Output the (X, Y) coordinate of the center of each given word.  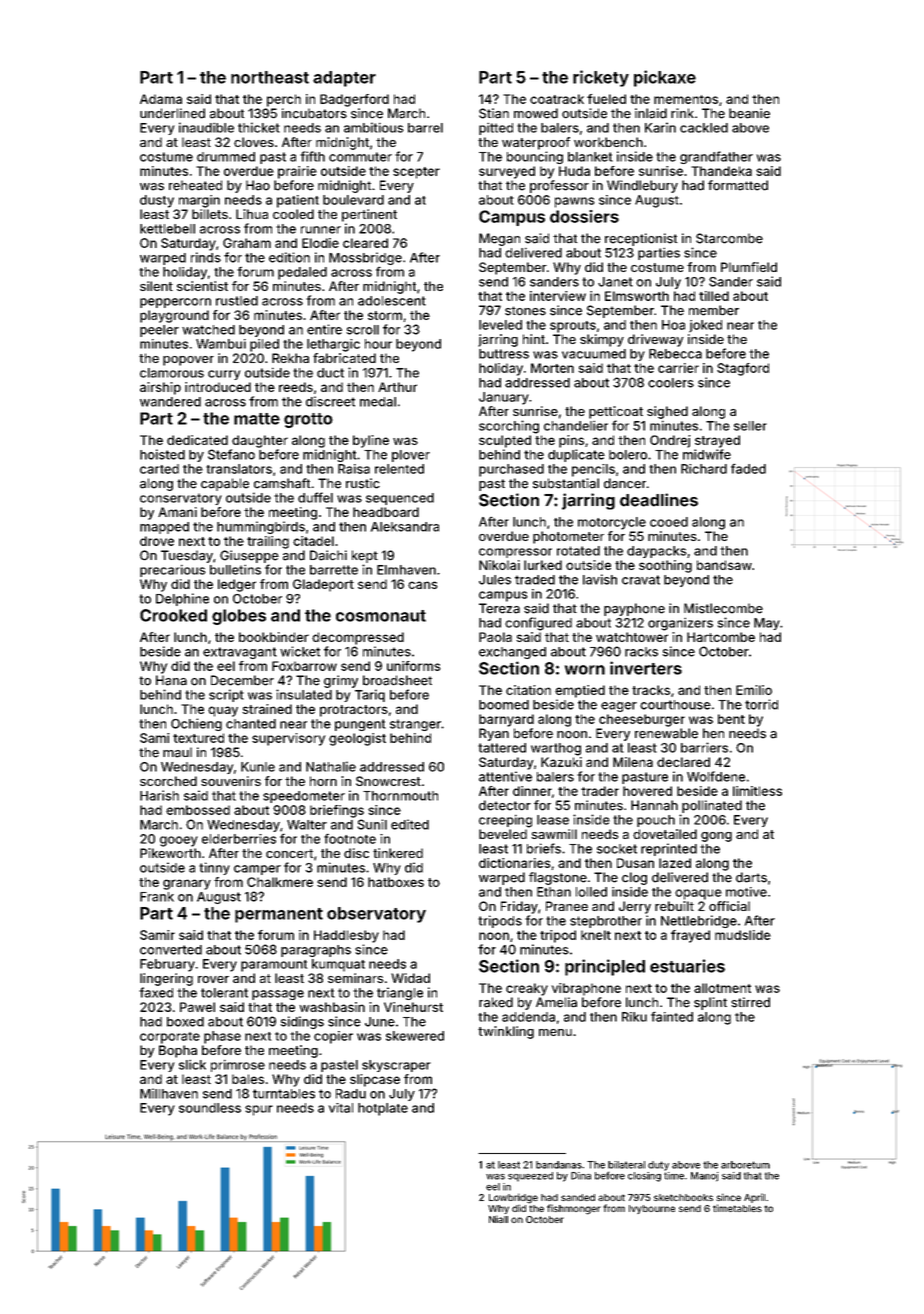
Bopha (178, 1051)
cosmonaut (381, 616)
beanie (749, 113)
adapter (344, 79)
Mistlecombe (723, 608)
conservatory (181, 499)
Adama (161, 99)
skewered (415, 1036)
